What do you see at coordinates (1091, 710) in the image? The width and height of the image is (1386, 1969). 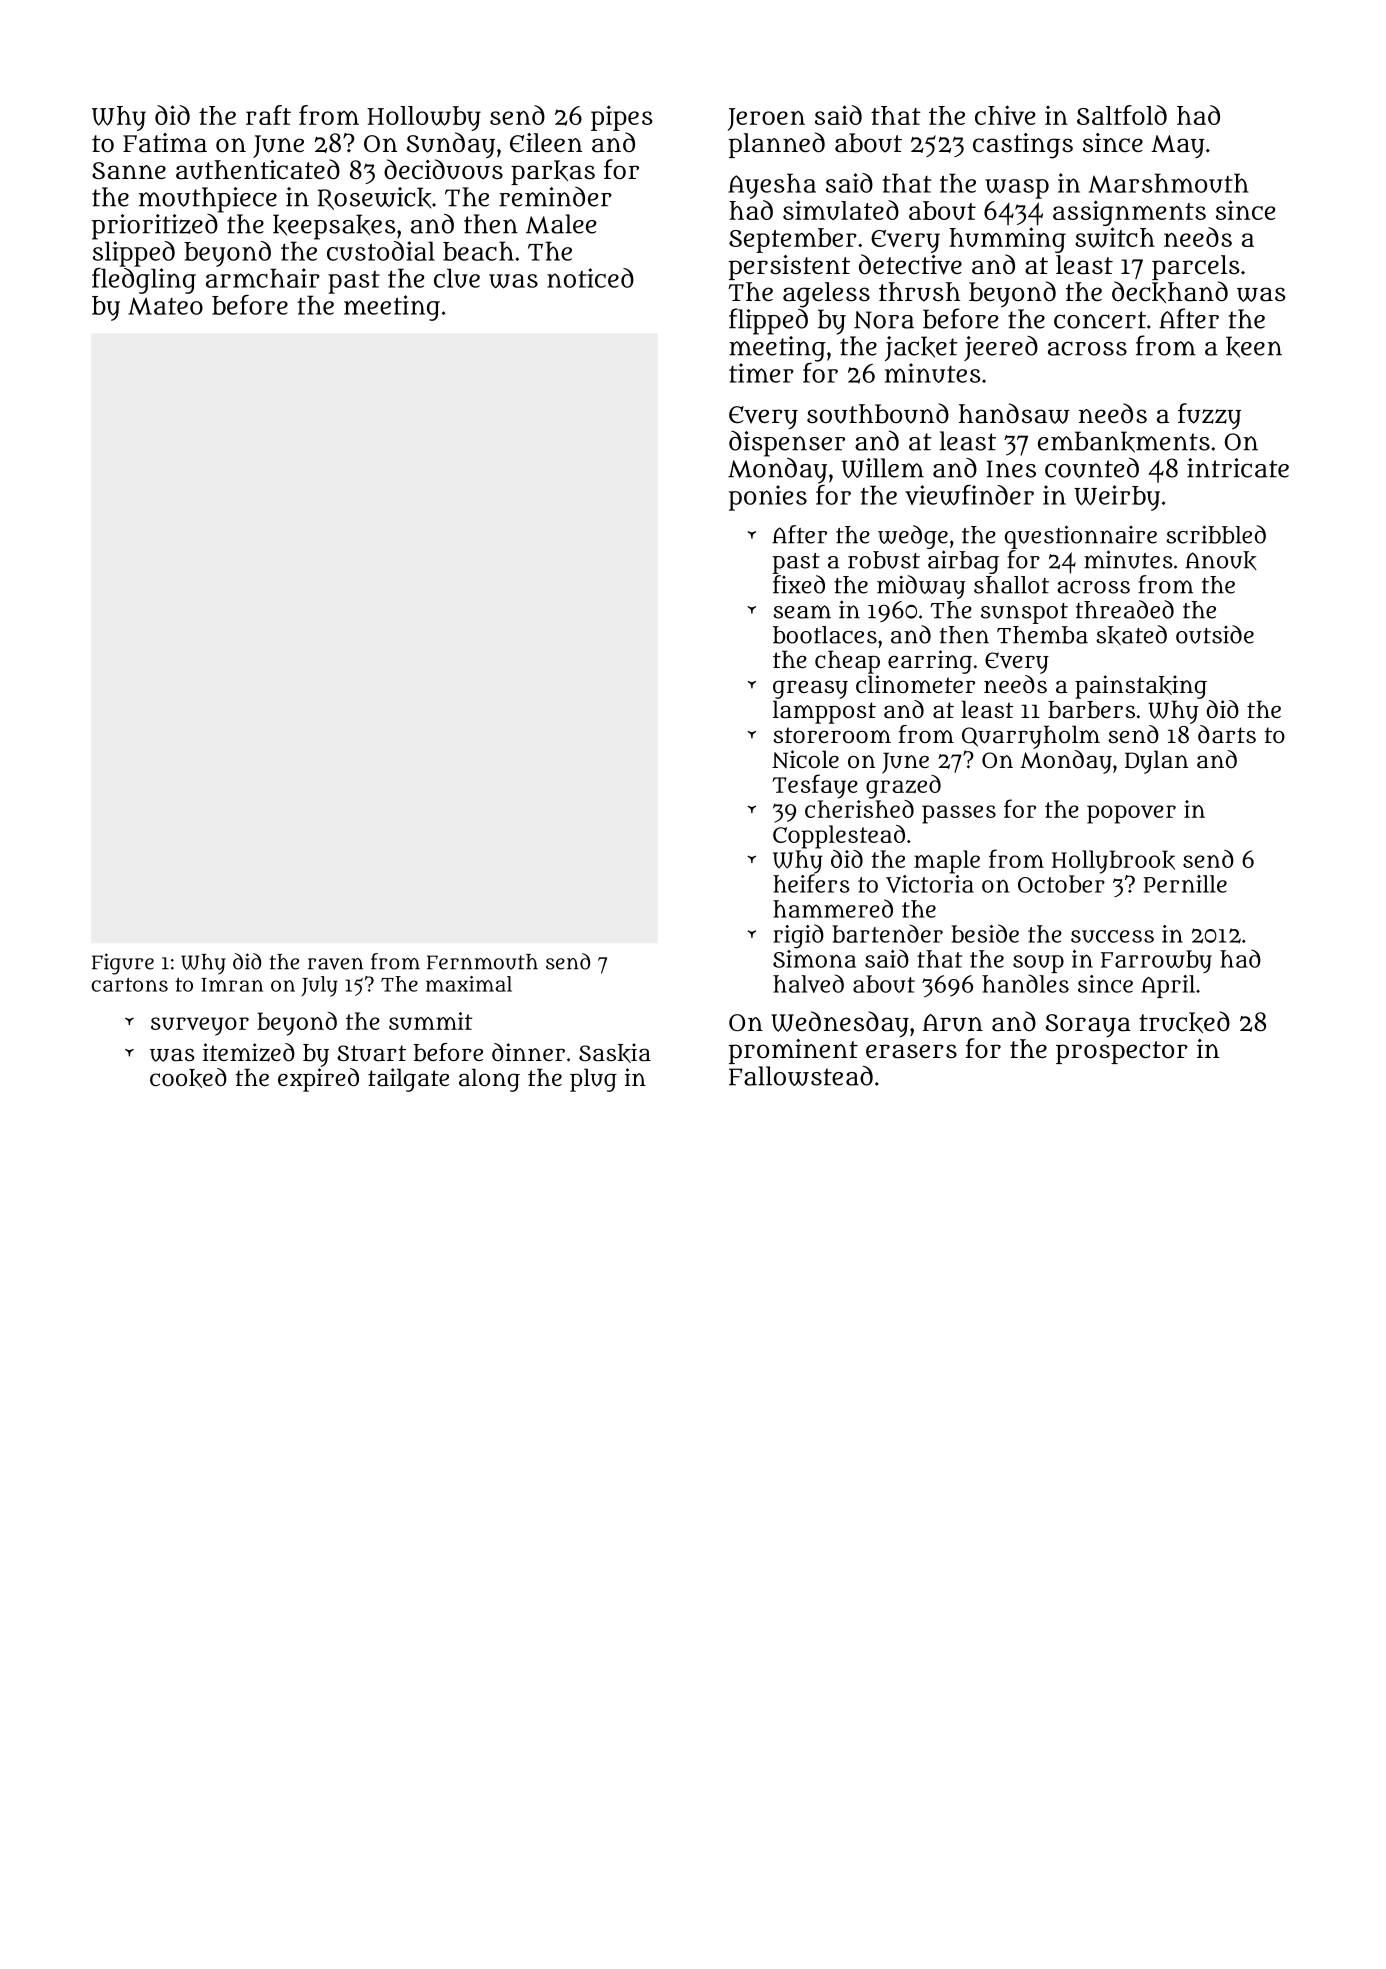 I see `barbers` at bounding box center [1091, 710].
